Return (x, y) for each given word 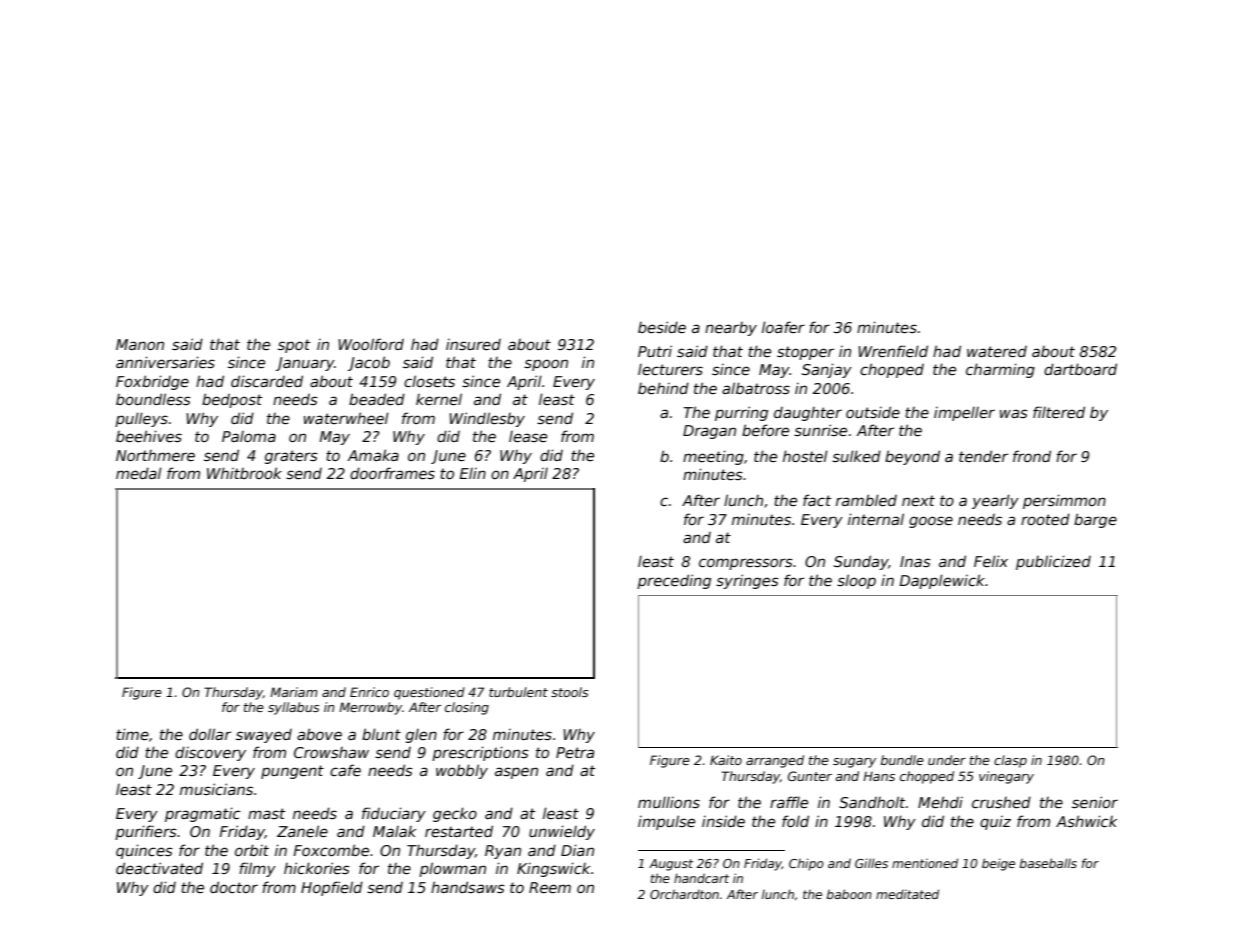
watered (997, 351)
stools (569, 692)
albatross (756, 388)
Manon (140, 344)
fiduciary (394, 814)
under (947, 760)
